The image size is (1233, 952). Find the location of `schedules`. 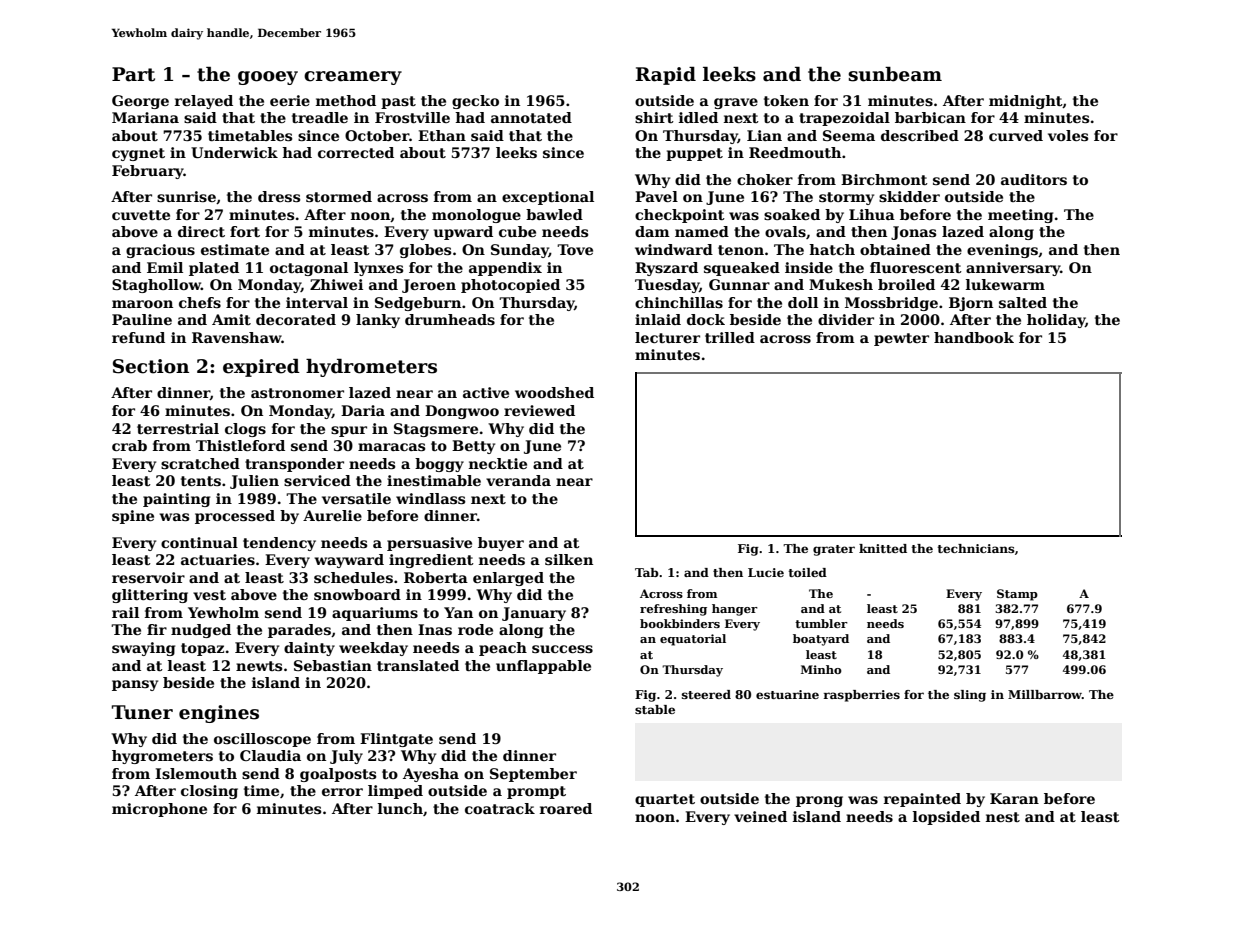

schedules is located at coordinates (353, 577).
